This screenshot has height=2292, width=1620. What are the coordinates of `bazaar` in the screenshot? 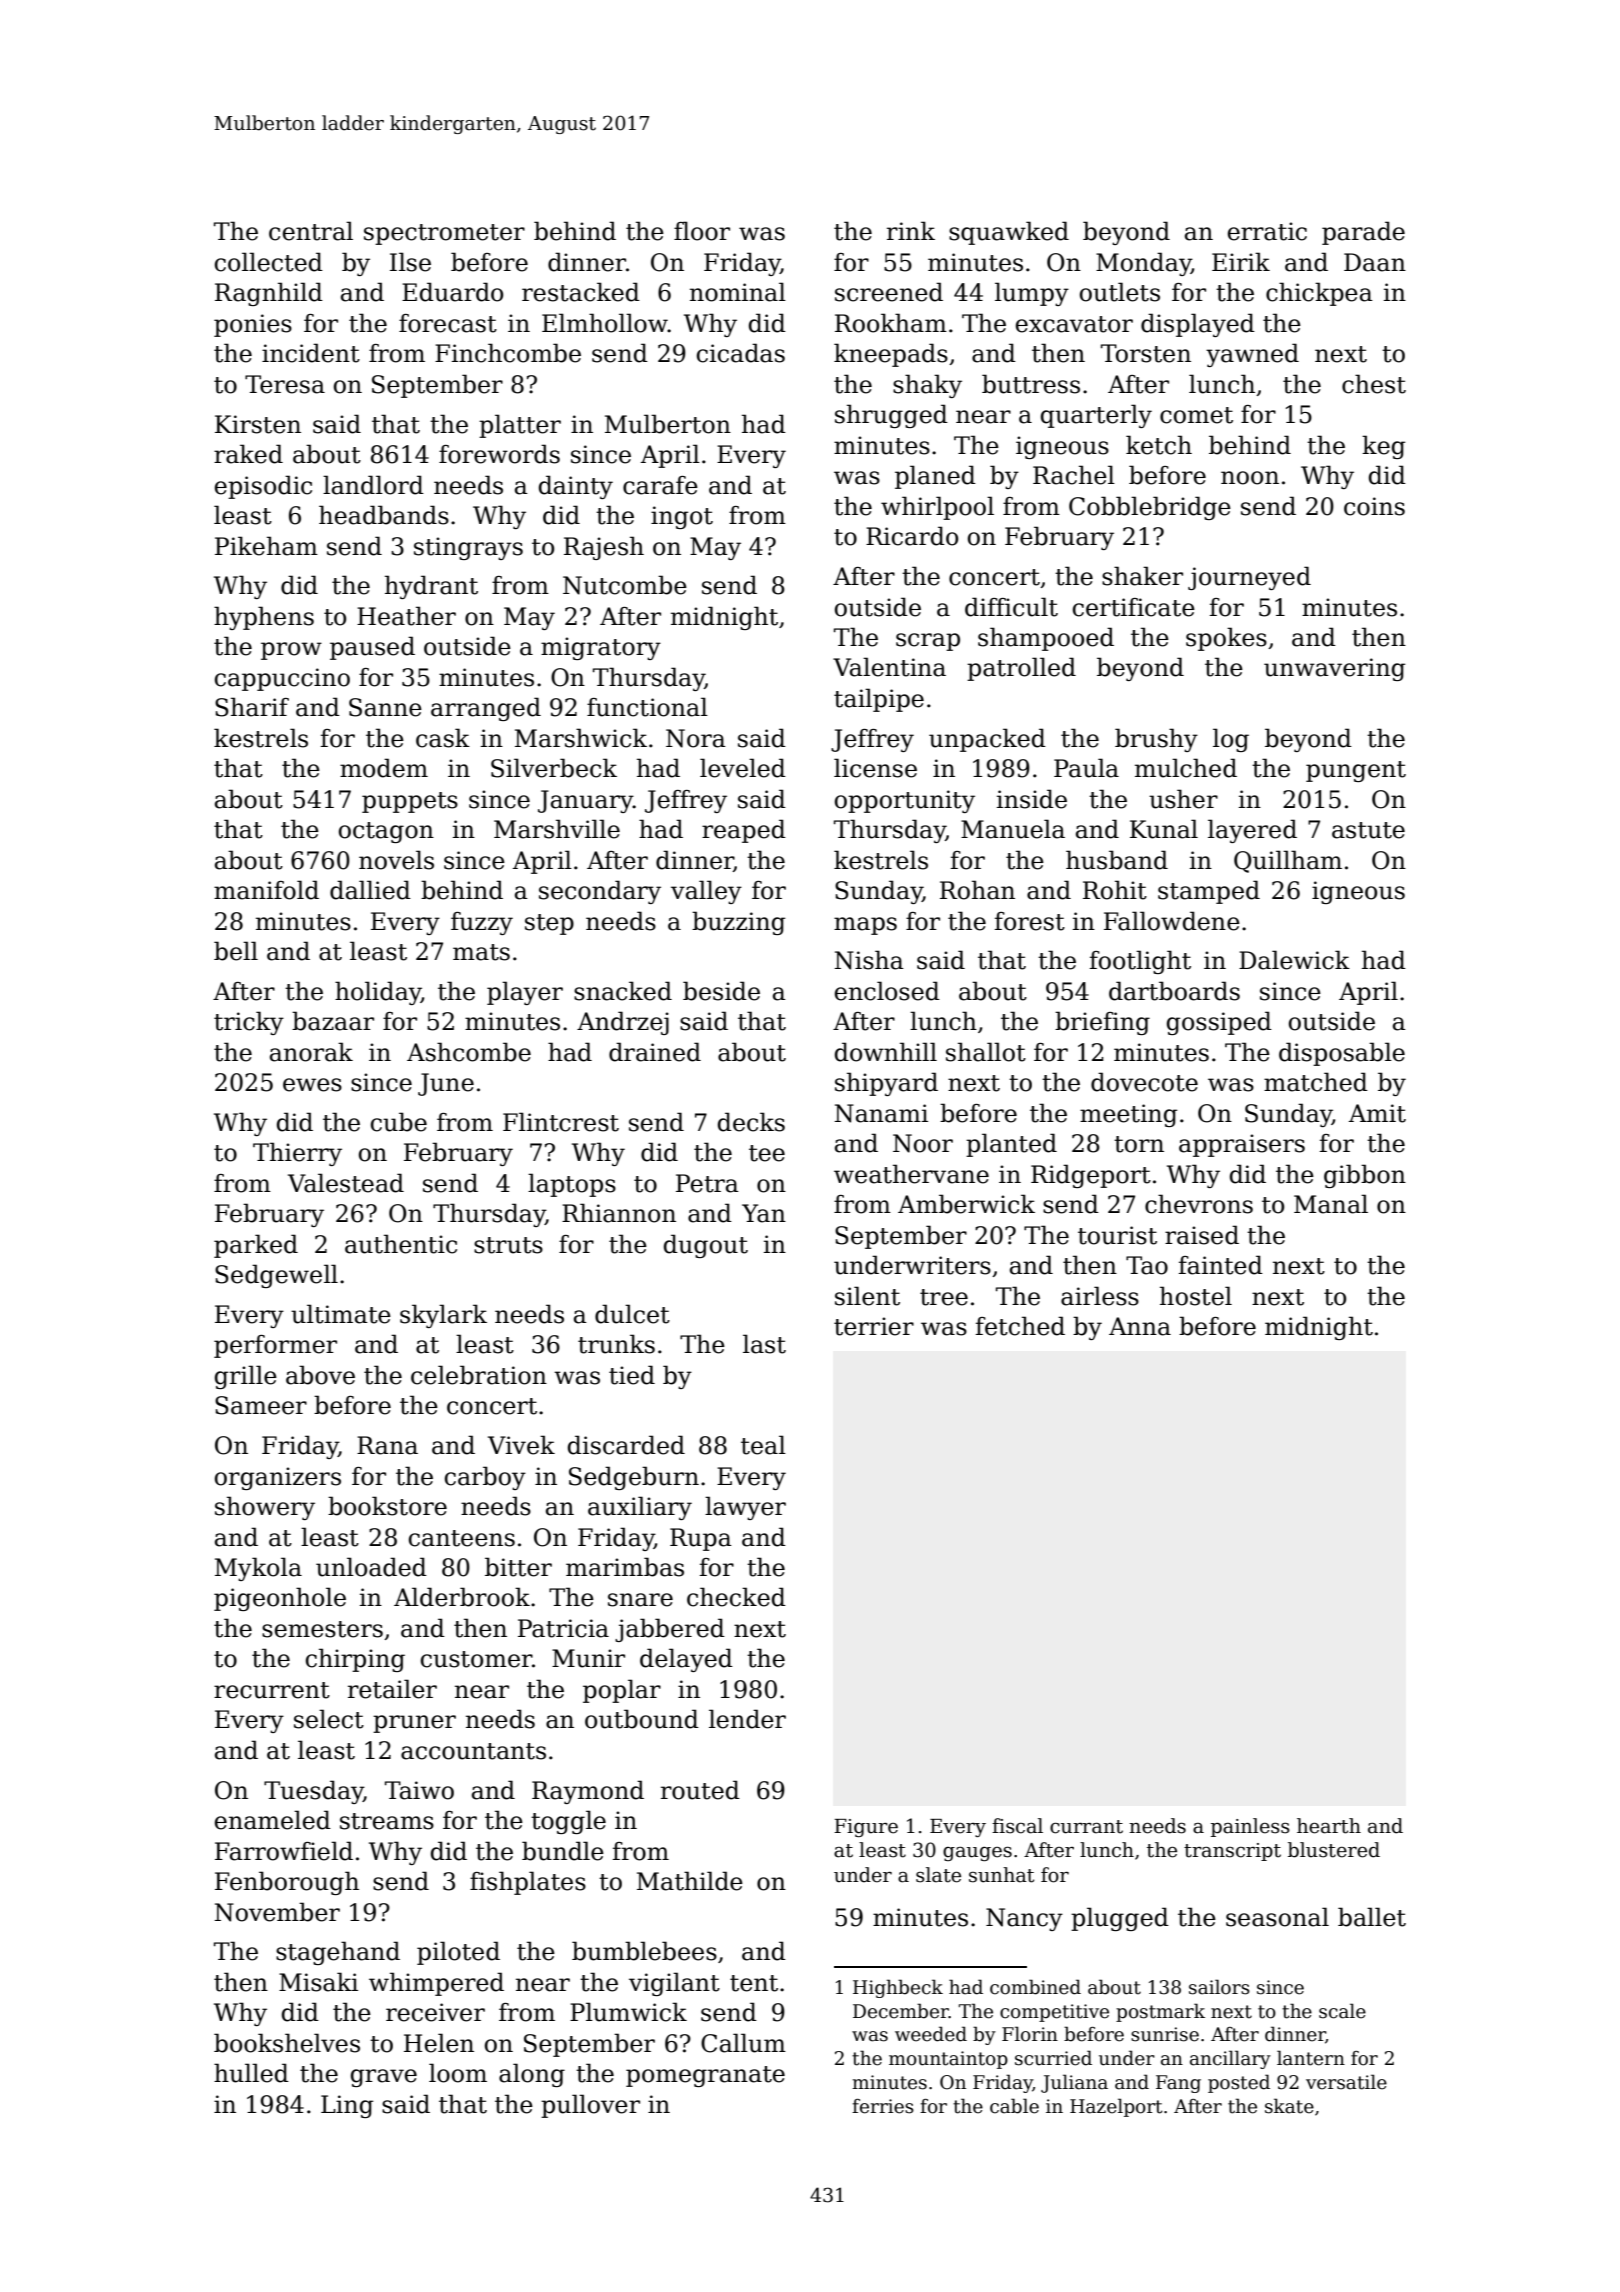 It's located at (333, 1021).
